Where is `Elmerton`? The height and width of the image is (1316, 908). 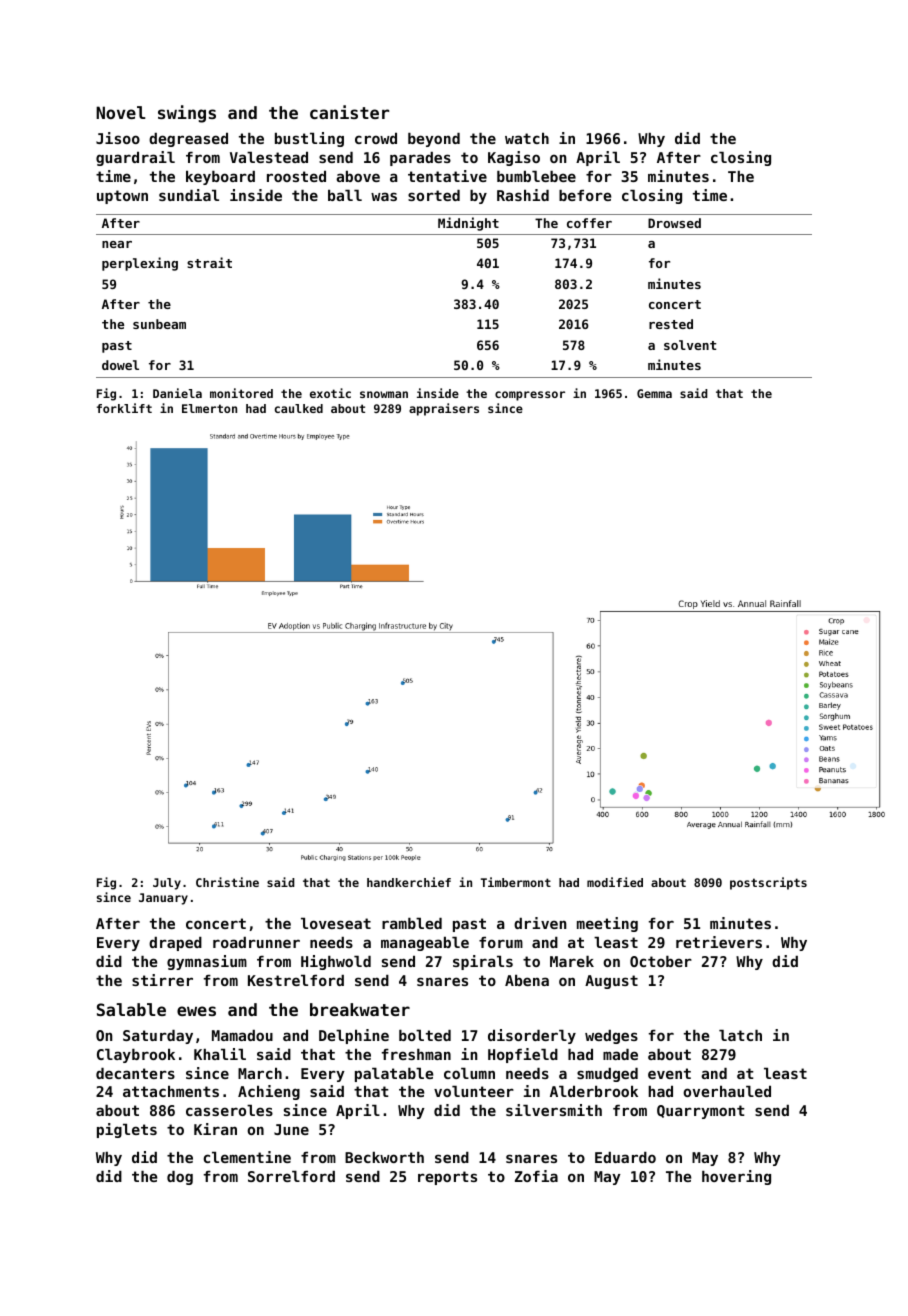 Elmerton is located at coordinates (209, 408).
